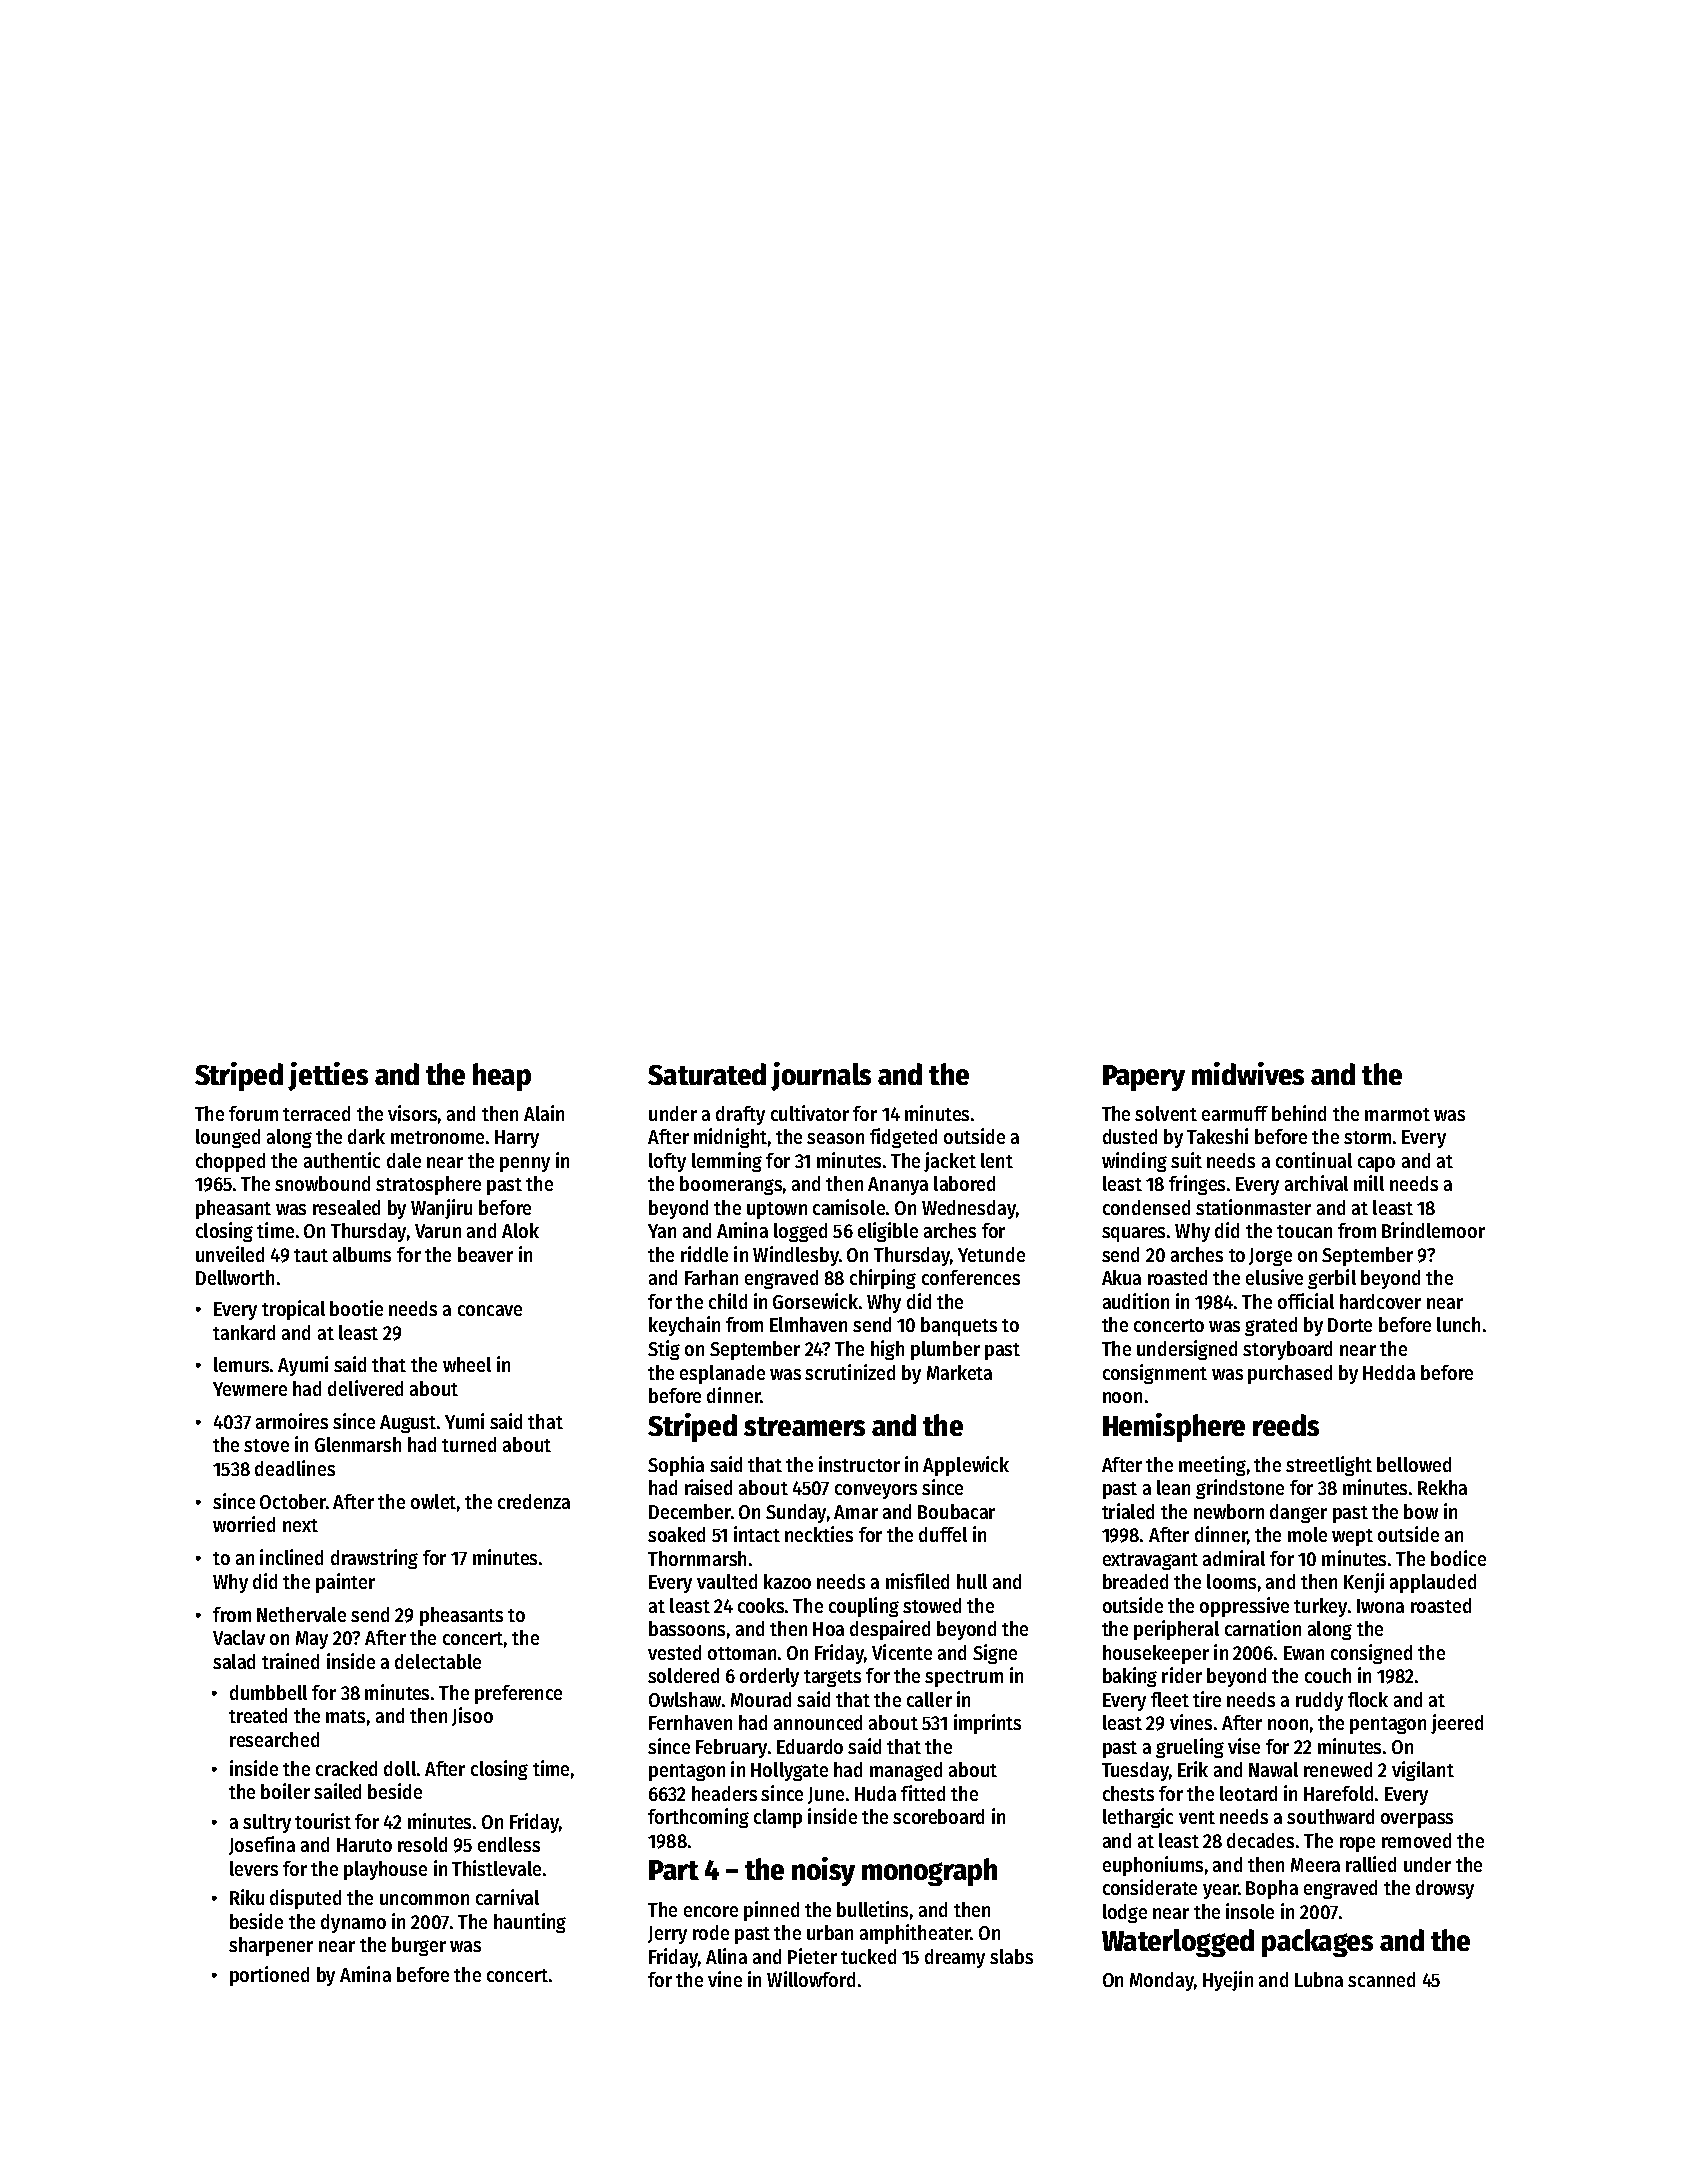 The height and width of the image is (2178, 1683). Describe the element at coordinates (987, 1724) in the image. I see `imprints` at that location.
